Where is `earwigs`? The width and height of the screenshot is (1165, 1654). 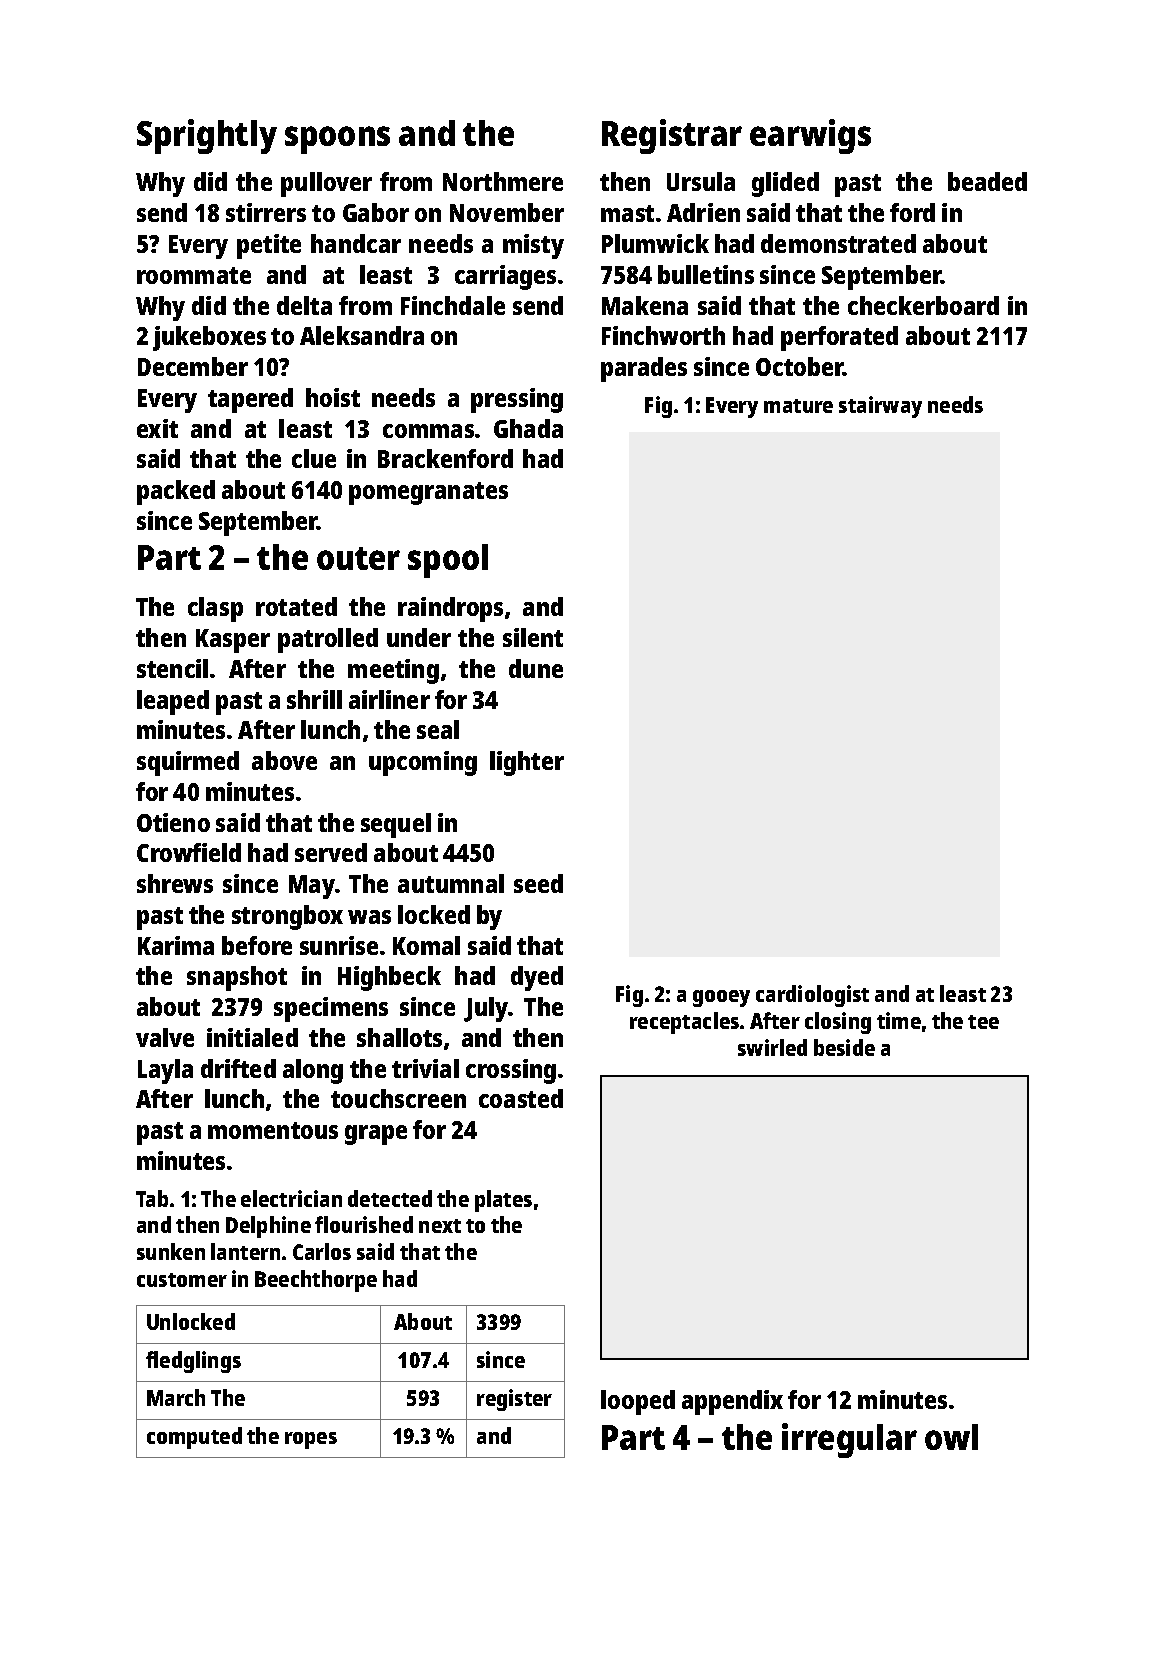 earwigs is located at coordinates (810, 136).
